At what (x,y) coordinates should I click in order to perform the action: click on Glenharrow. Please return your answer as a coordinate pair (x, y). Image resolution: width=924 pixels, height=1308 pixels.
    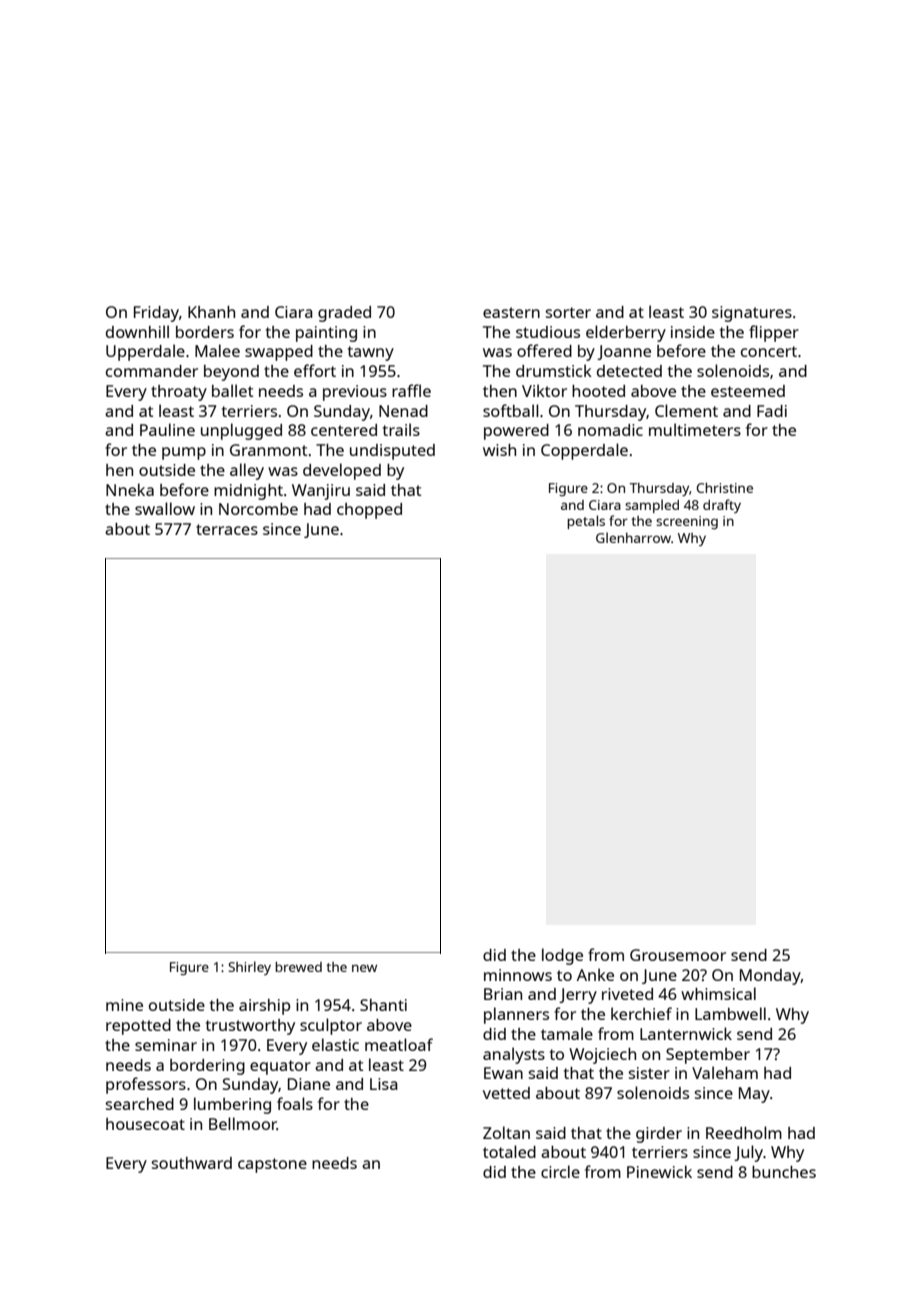
    Looking at the image, I should click on (633, 537).
